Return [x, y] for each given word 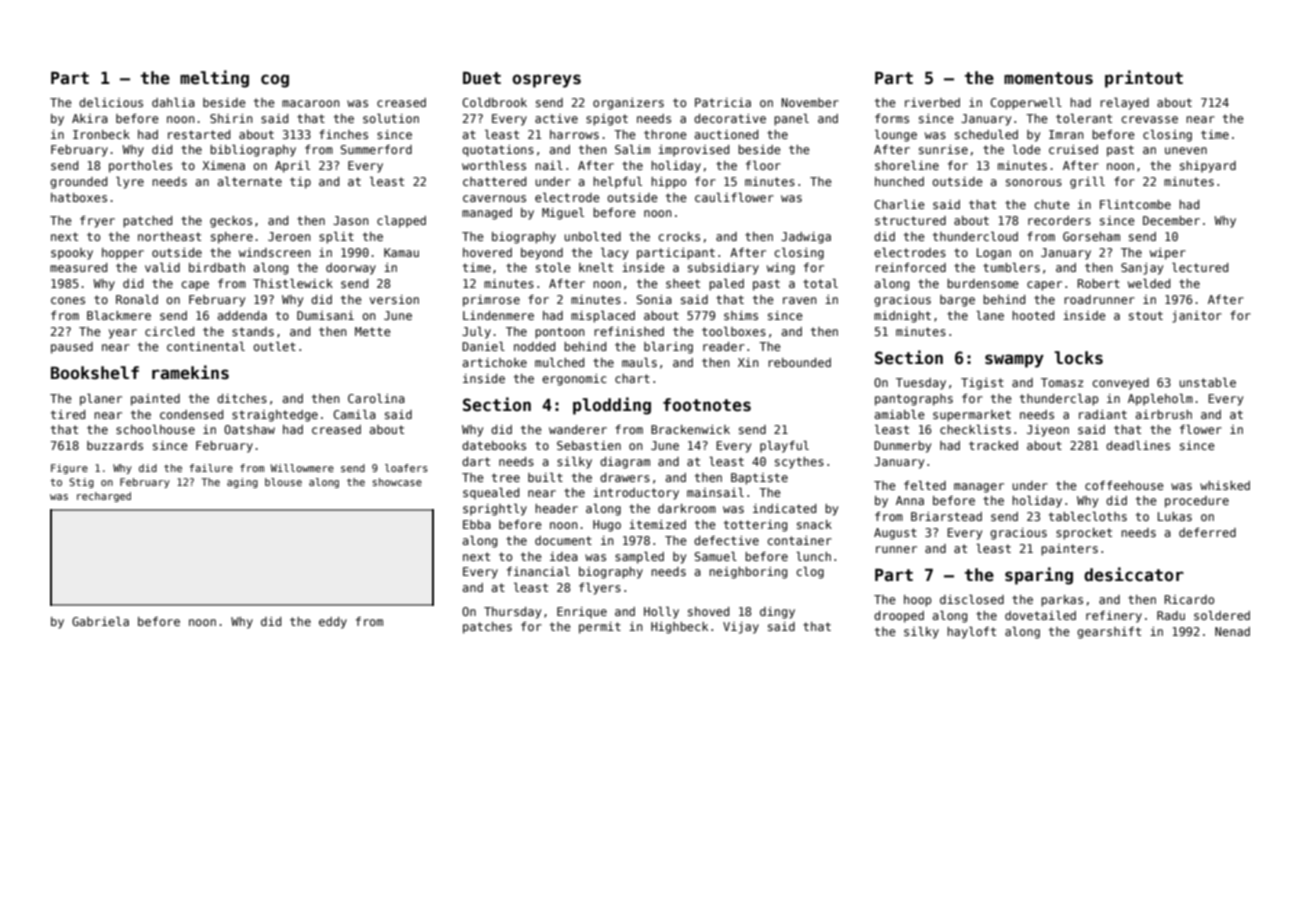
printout [1144, 79]
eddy [333, 623]
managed [487, 214]
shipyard [1208, 167]
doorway [351, 269]
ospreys [546, 81]
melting [214, 79]
